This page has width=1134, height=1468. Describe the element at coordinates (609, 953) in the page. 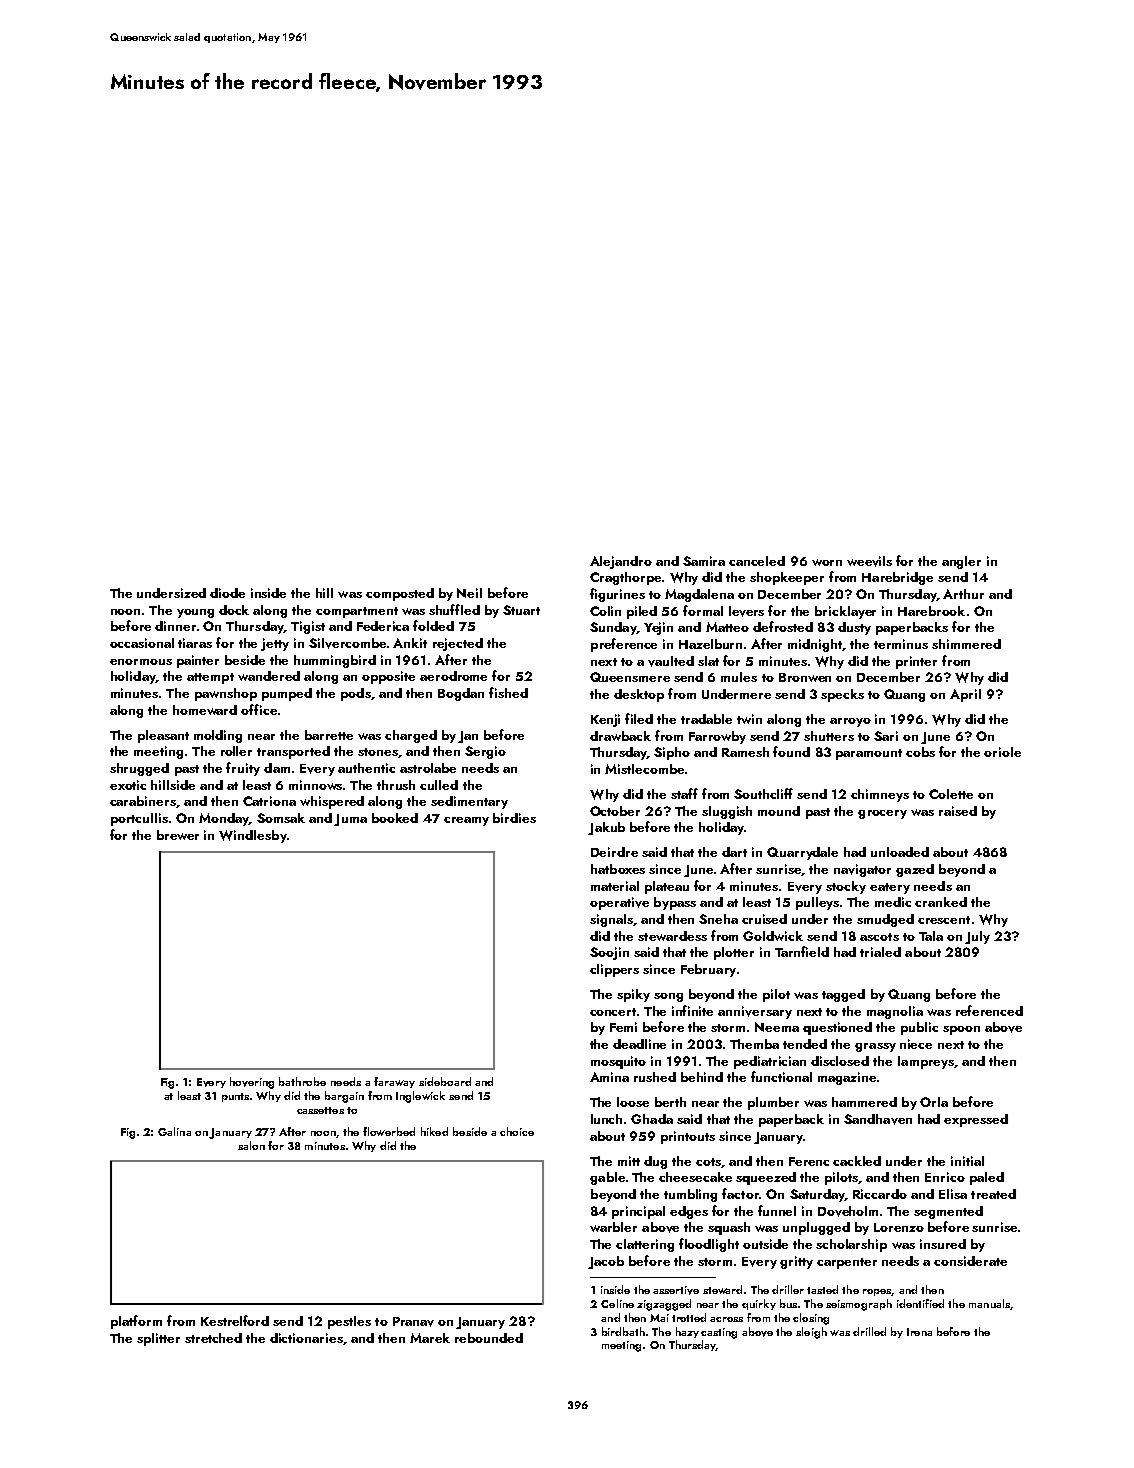

I see `Soojin` at that location.
